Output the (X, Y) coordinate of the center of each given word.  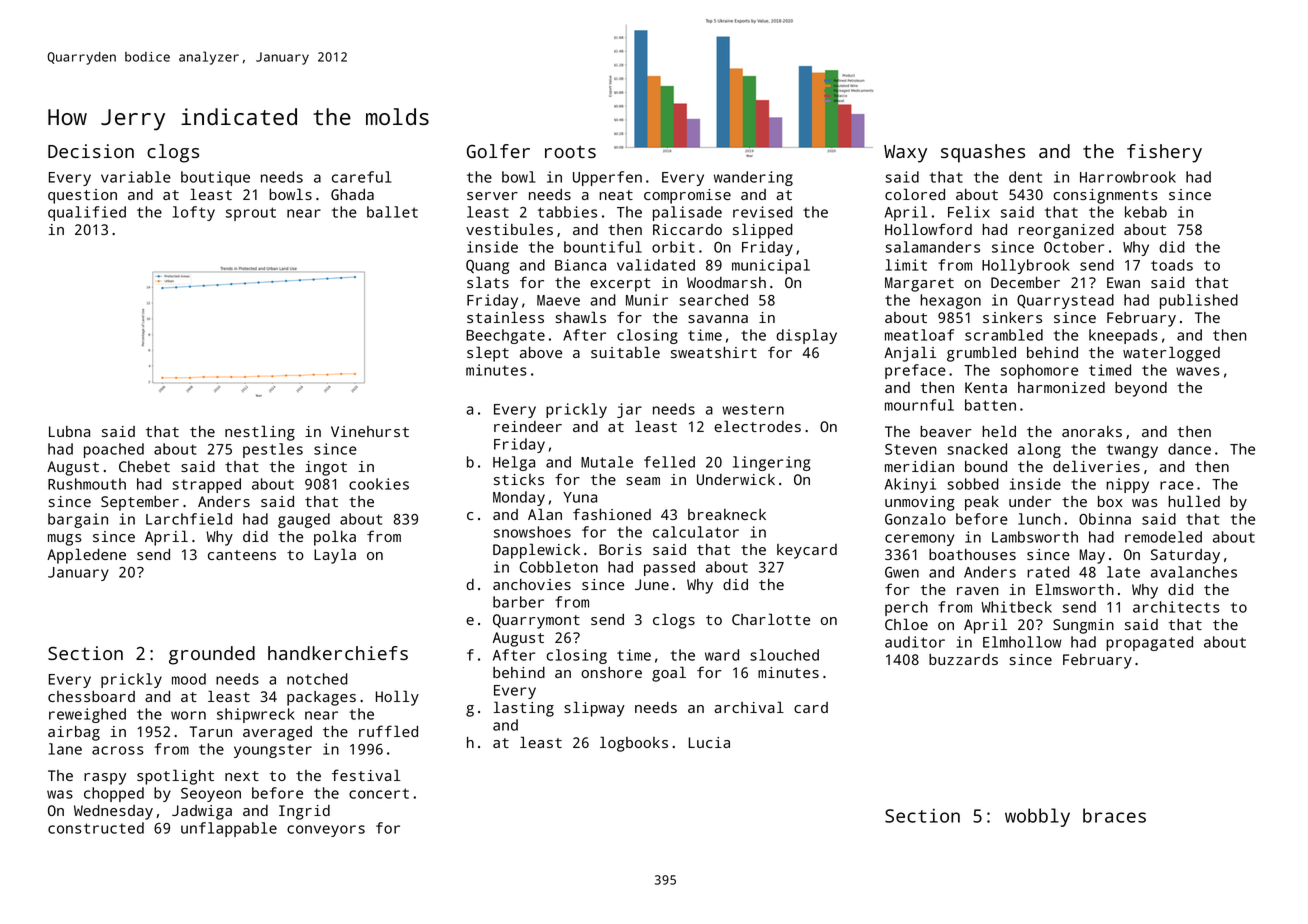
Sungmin (1083, 626)
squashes (983, 153)
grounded (212, 655)
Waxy (905, 154)
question (82, 196)
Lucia (709, 742)
